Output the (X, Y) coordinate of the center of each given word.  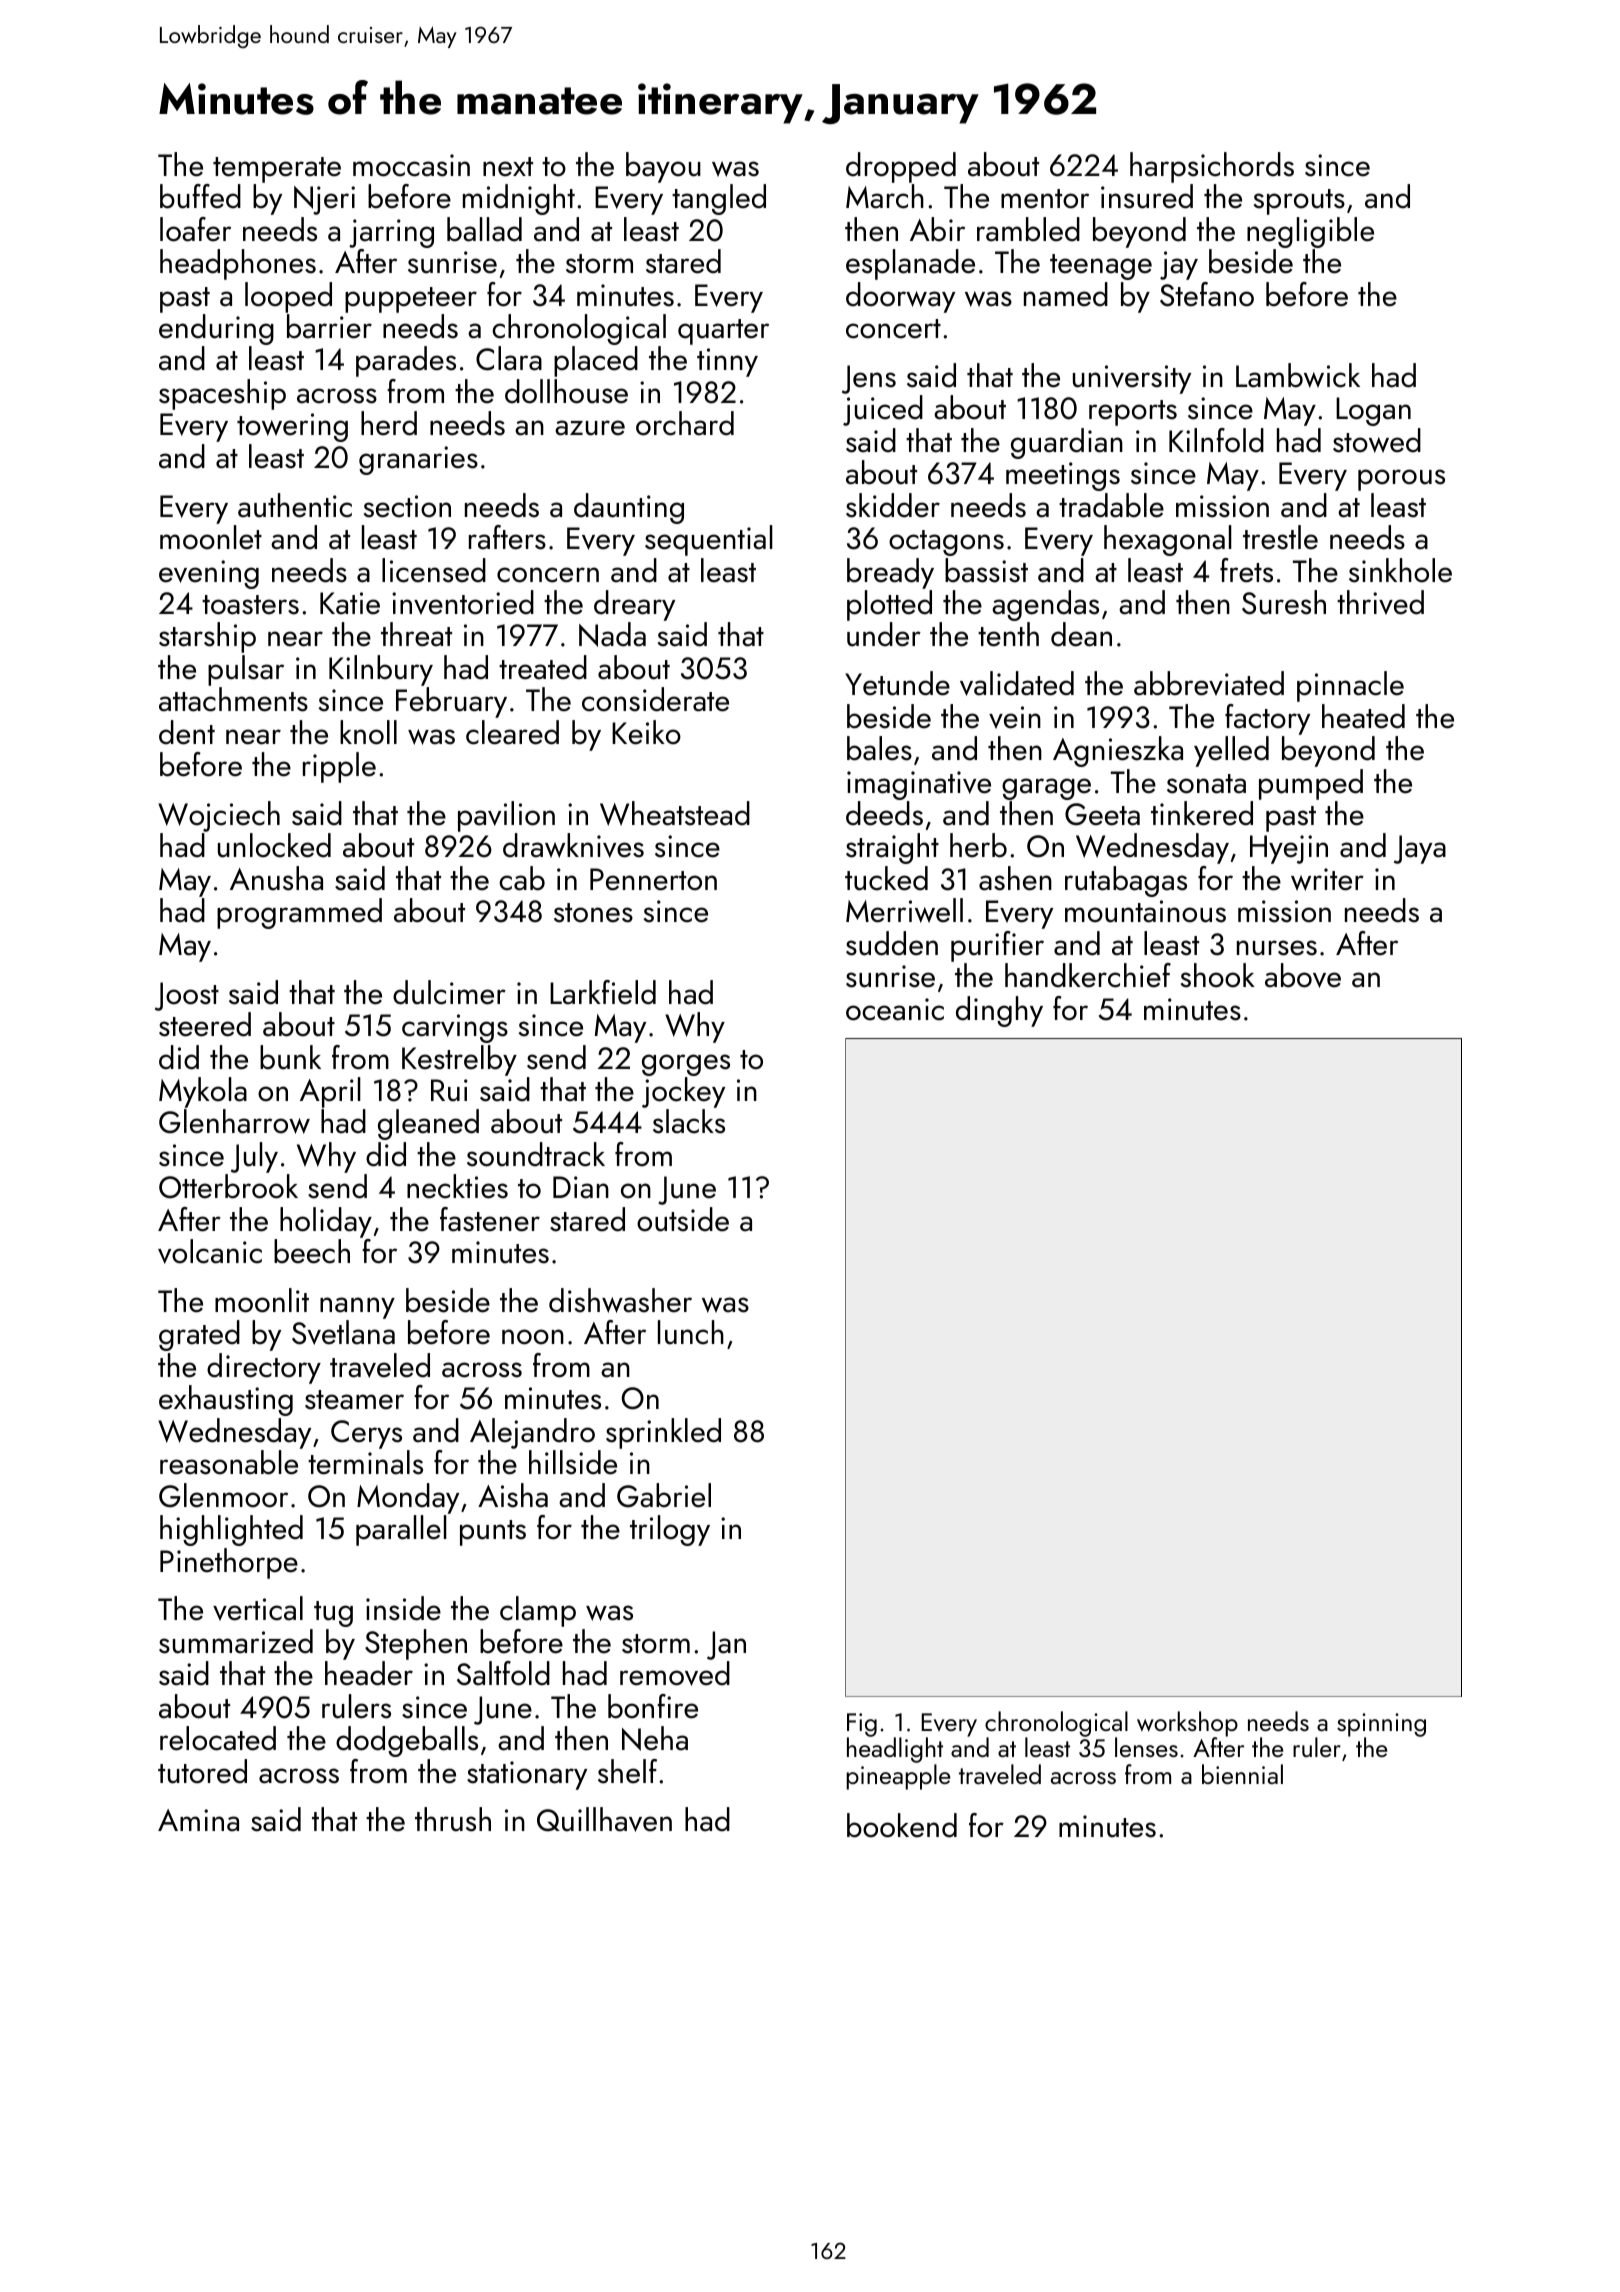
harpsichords (1212, 167)
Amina (198, 1820)
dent (187, 732)
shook (1218, 975)
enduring (216, 329)
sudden (892, 943)
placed (596, 361)
